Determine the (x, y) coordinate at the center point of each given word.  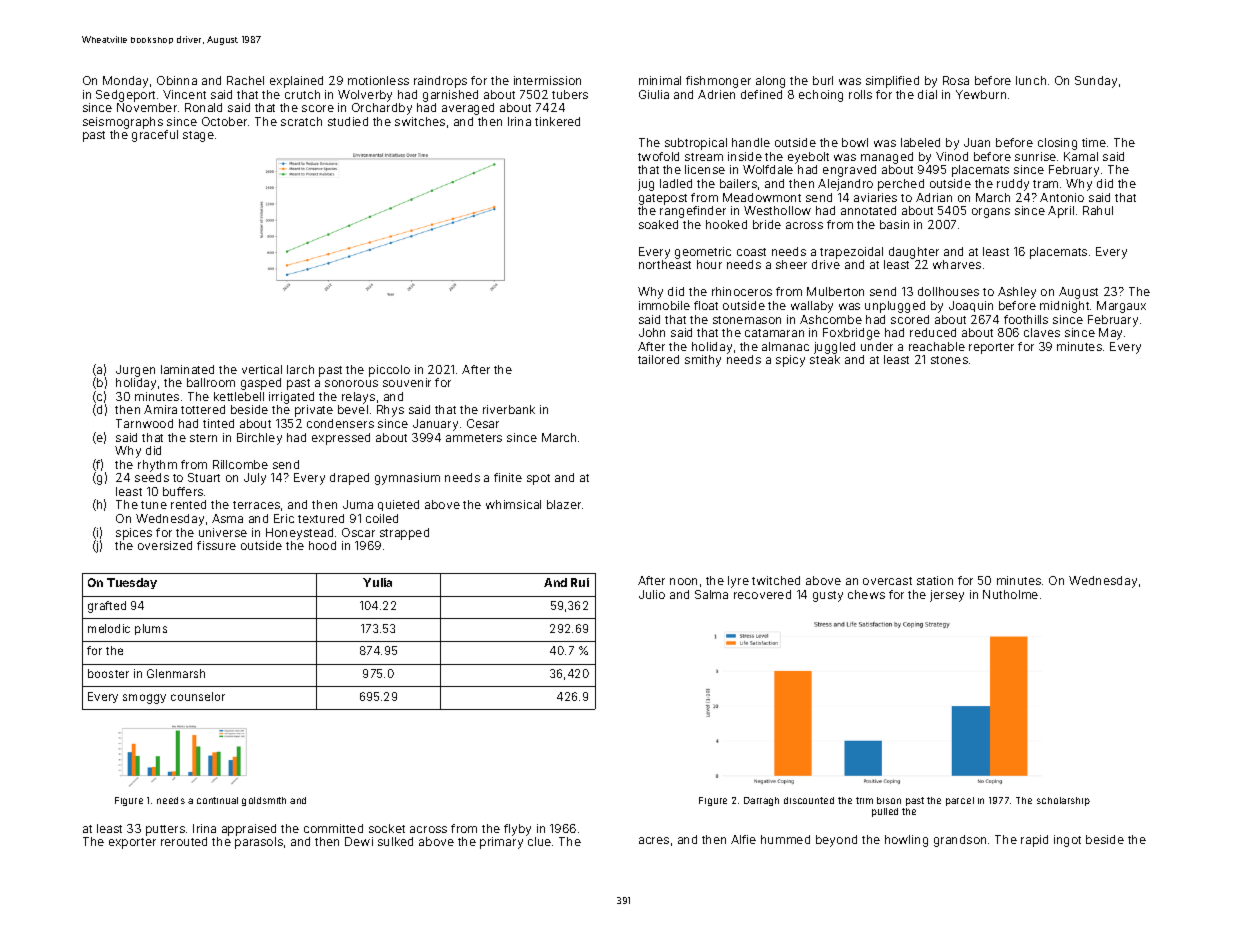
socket (387, 828)
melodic (109, 628)
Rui (580, 582)
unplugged (895, 307)
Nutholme (1010, 594)
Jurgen (135, 371)
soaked (658, 224)
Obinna (177, 80)
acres (654, 840)
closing (1057, 144)
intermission (547, 80)
